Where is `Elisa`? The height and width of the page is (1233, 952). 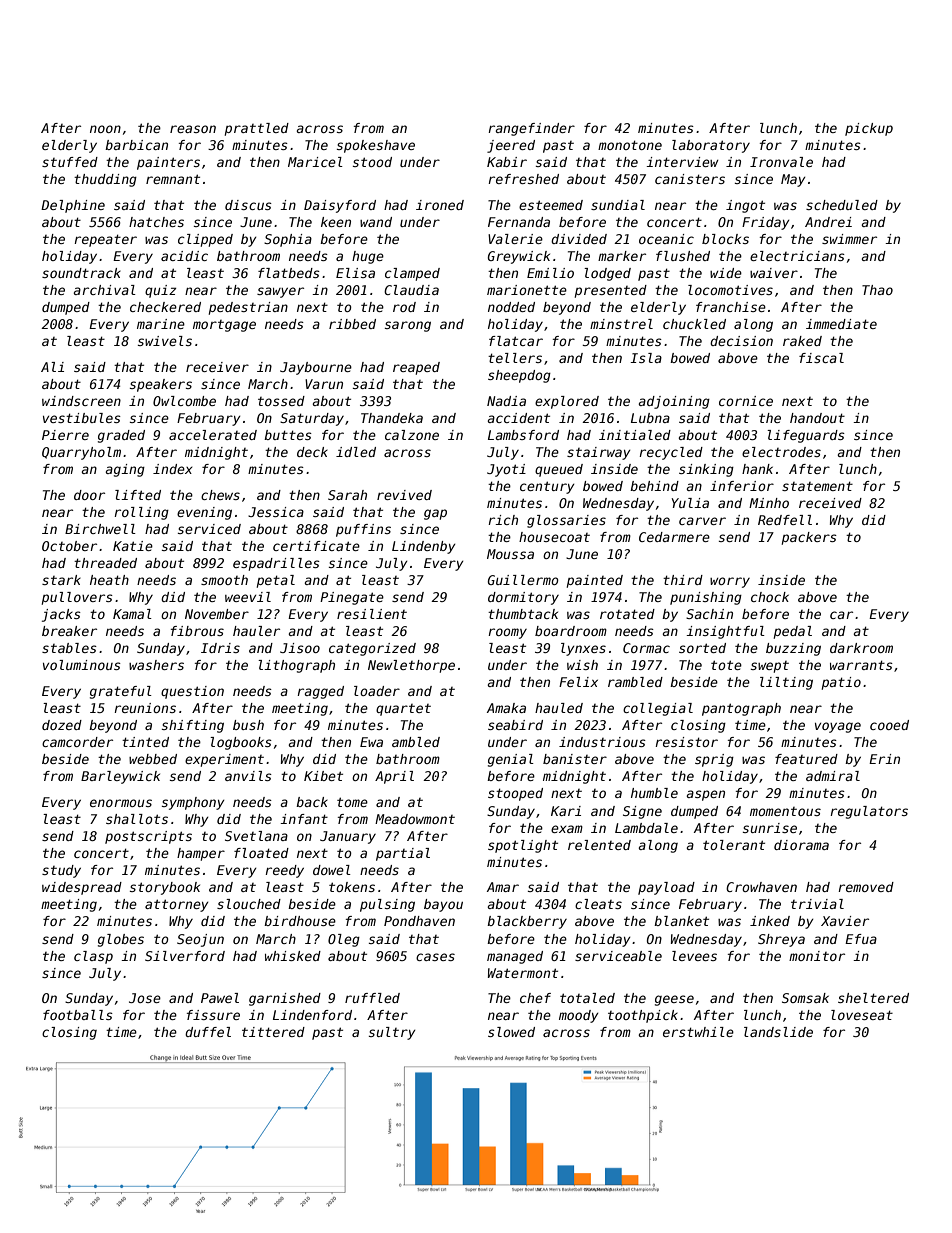
Elisa is located at coordinates (355, 273).
